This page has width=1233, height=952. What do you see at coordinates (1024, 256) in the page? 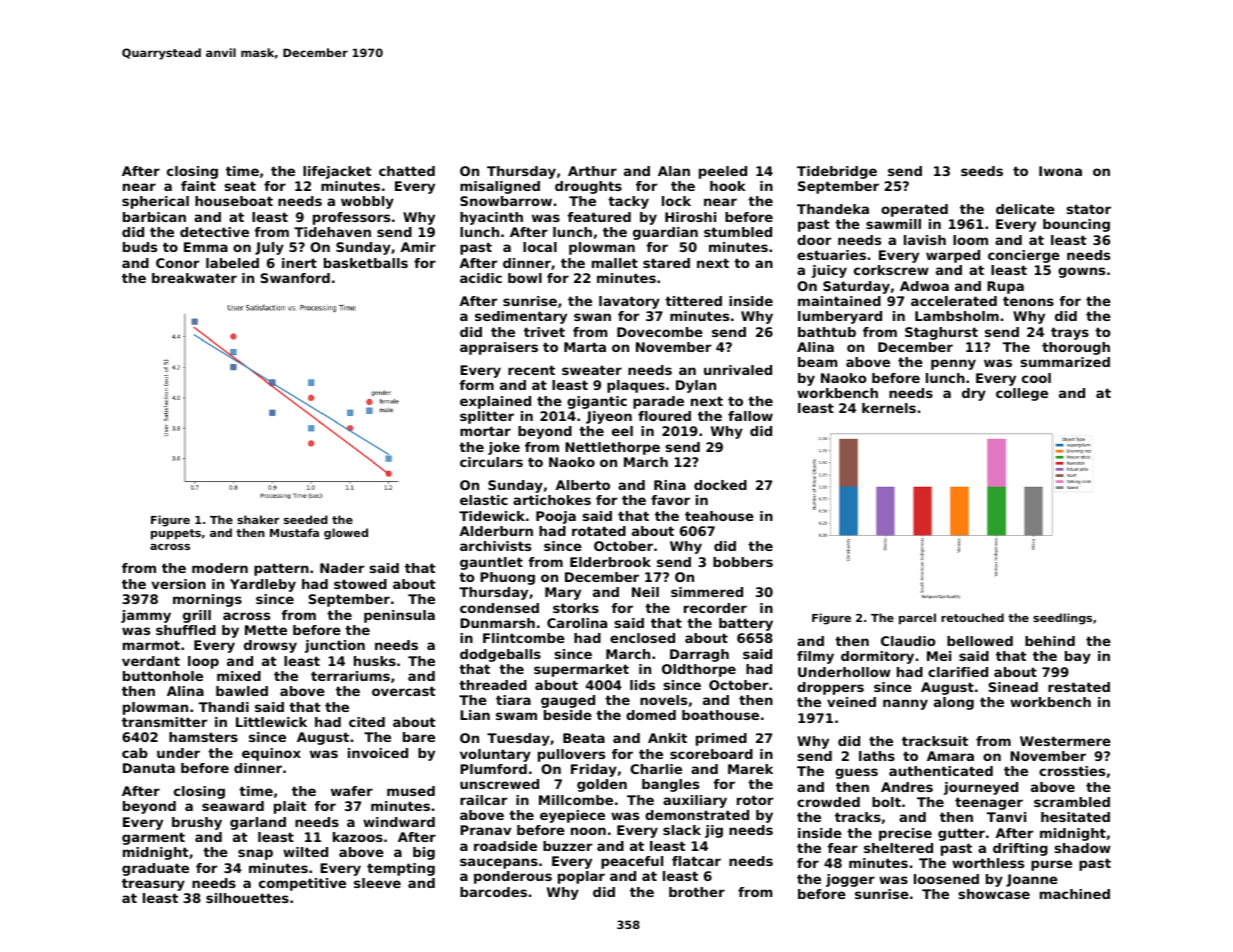
I see `concierge` at bounding box center [1024, 256].
